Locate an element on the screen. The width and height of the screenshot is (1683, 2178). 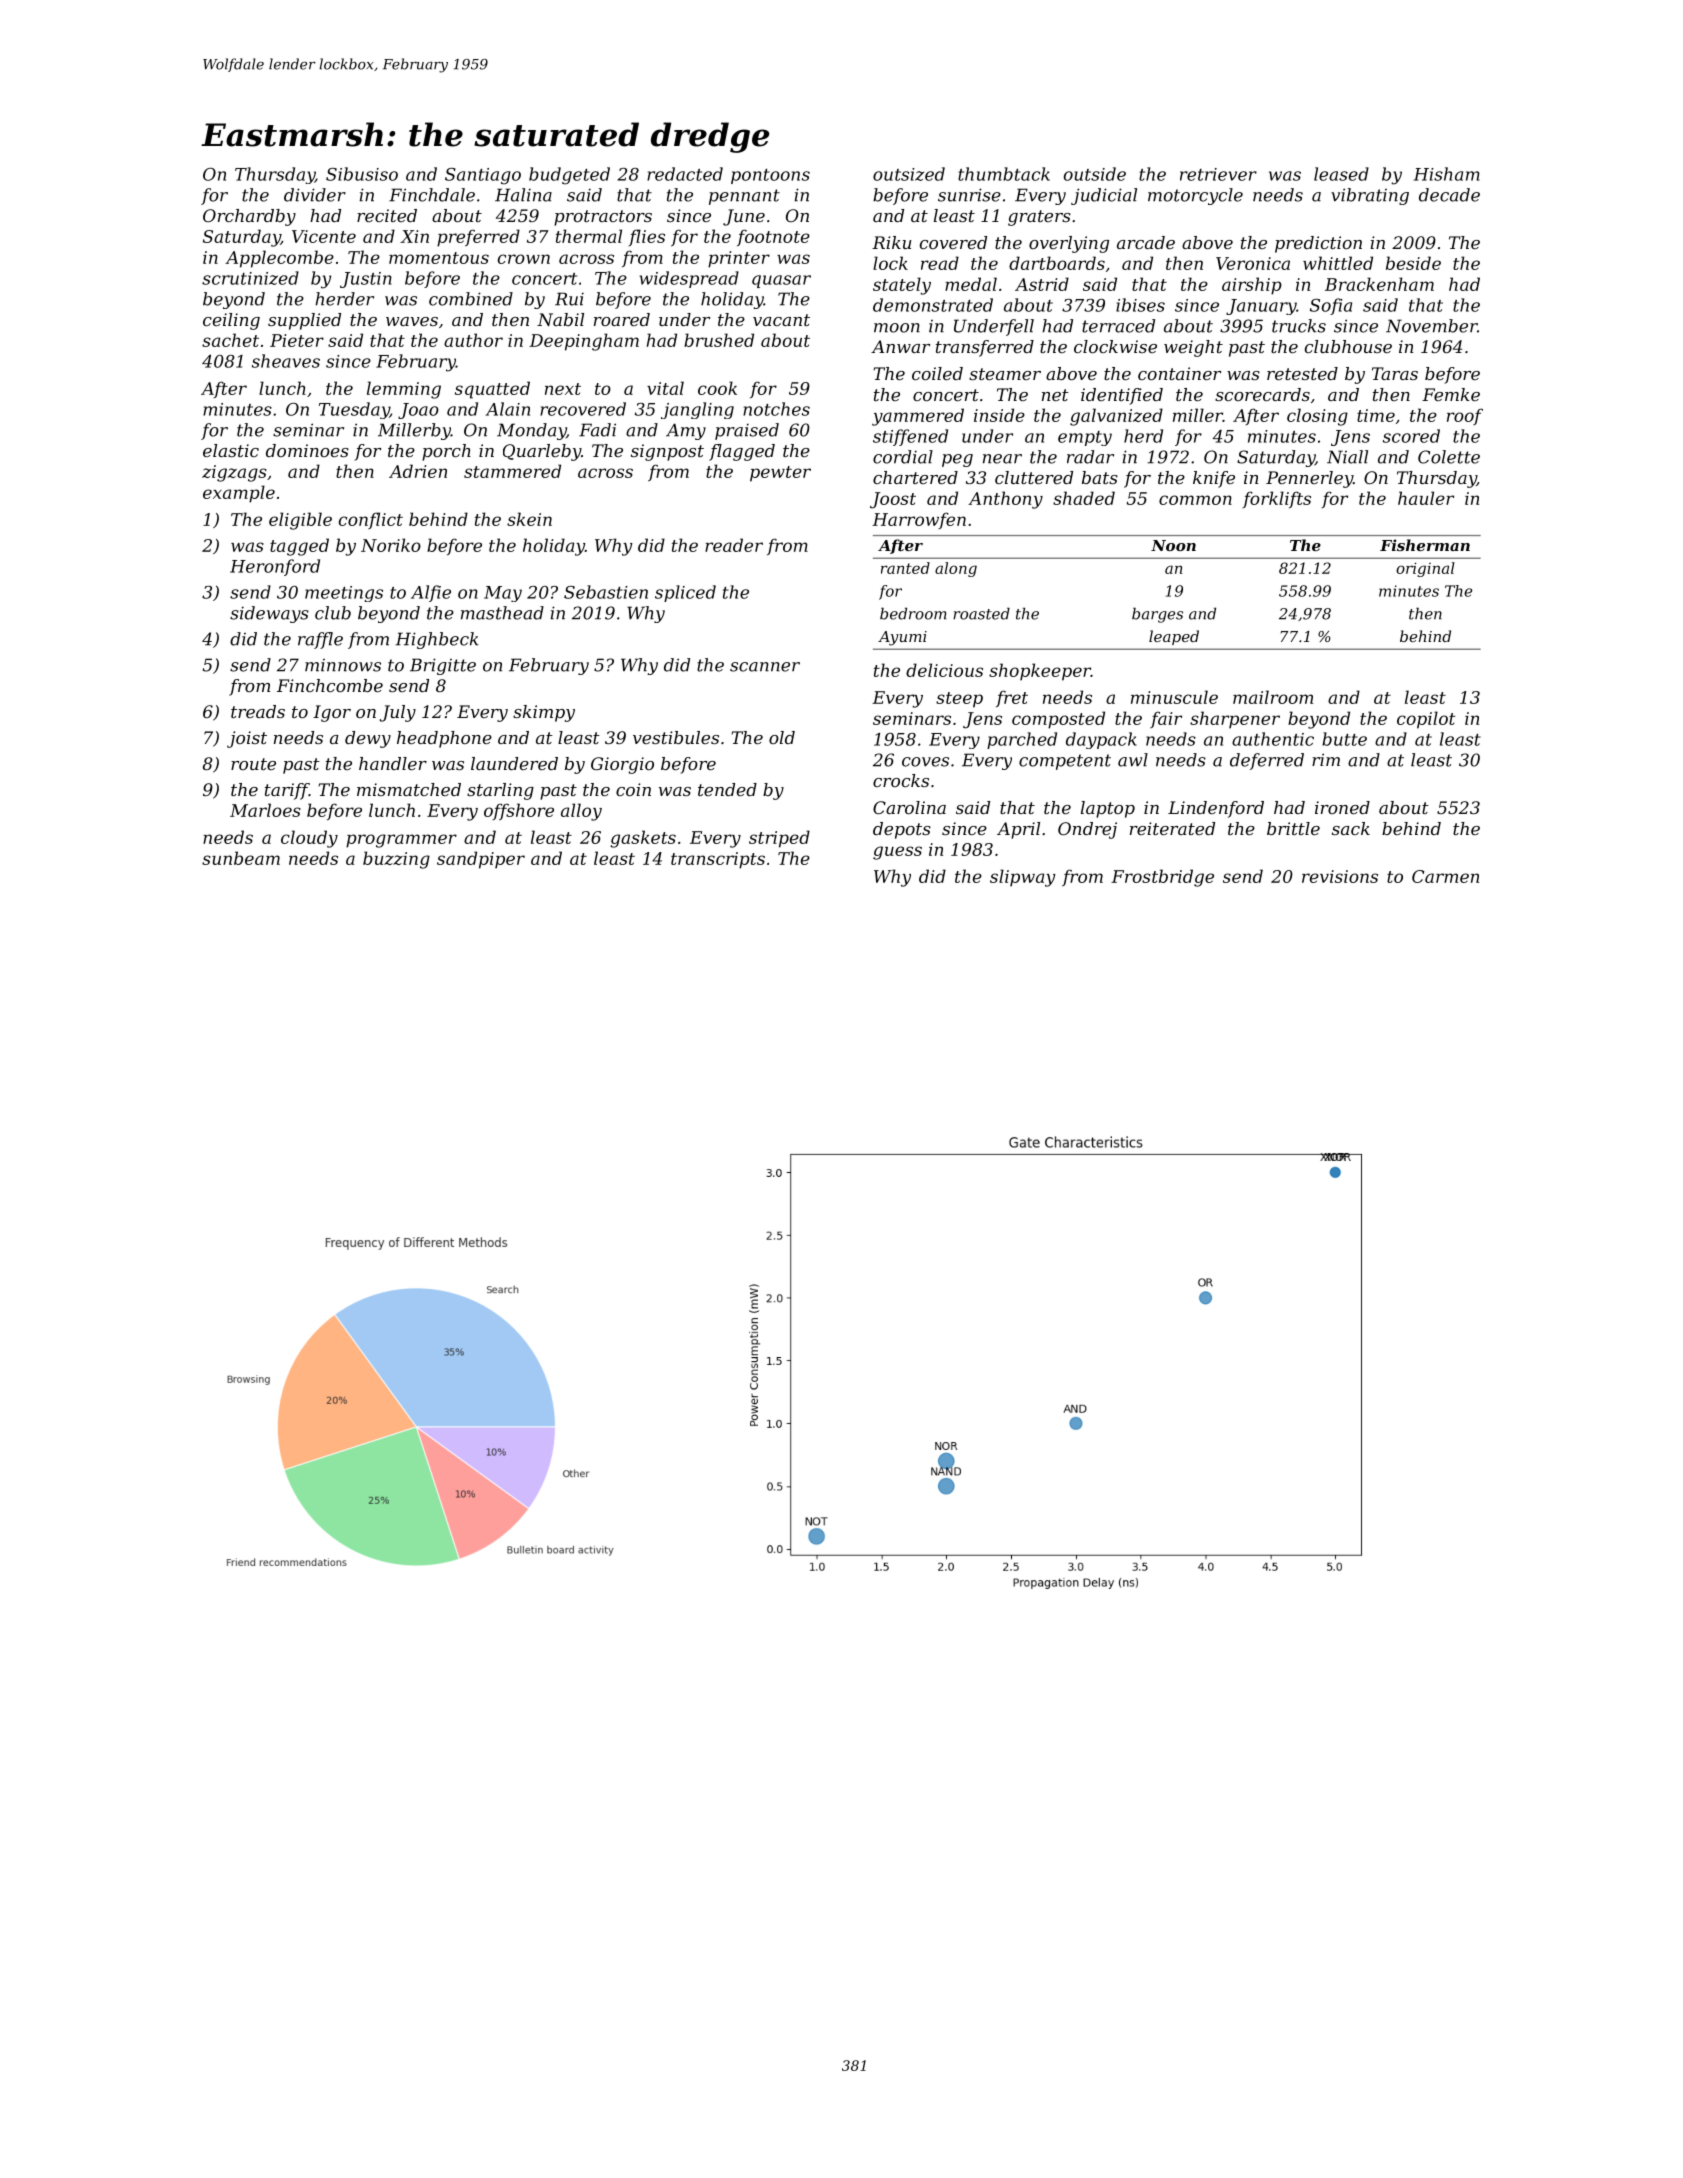
Heronford is located at coordinates (275, 567).
